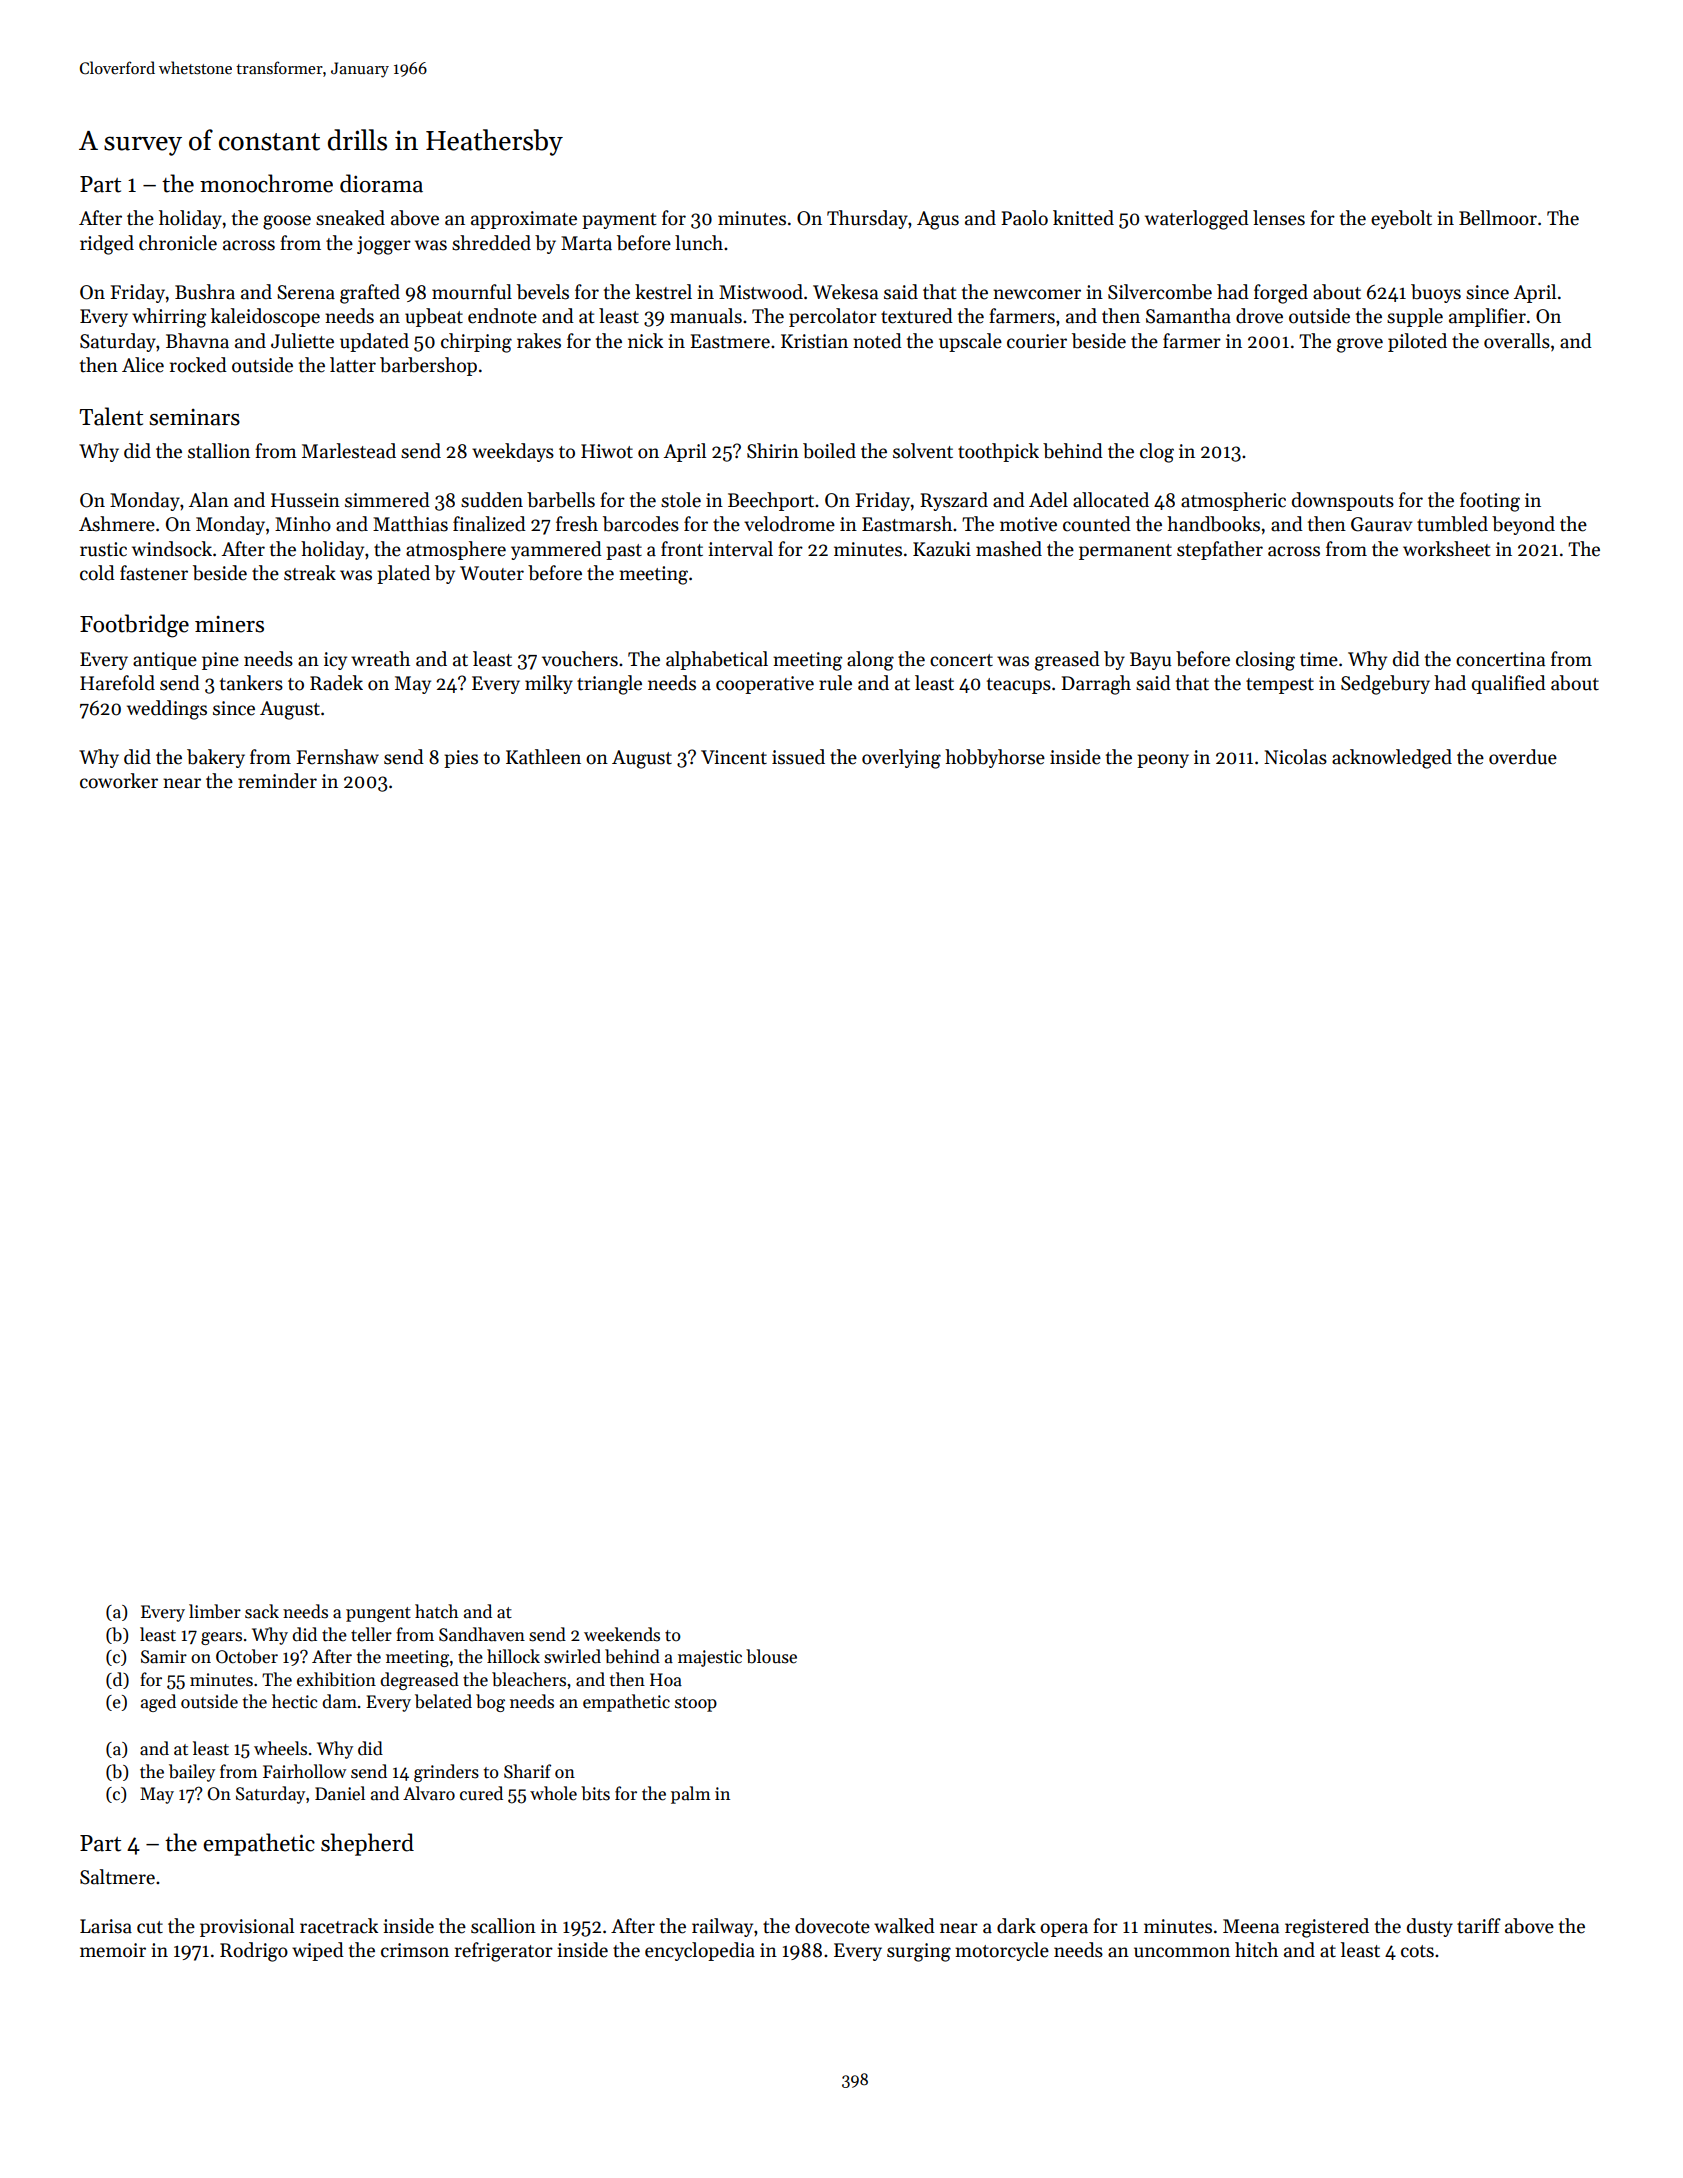 This screenshot has width=1683, height=2178. Describe the element at coordinates (1251, 1926) in the screenshot. I see `Meena` at that location.
